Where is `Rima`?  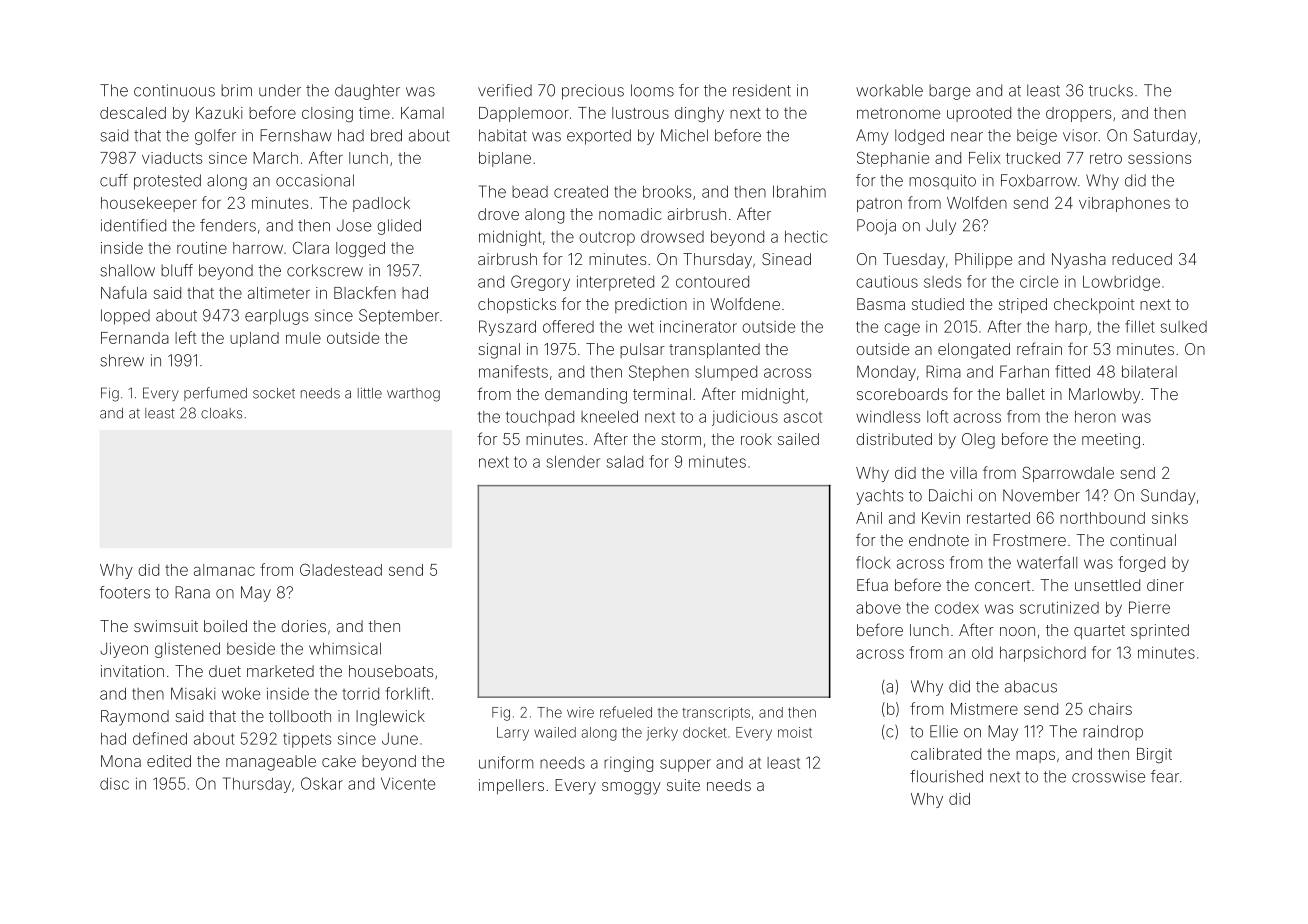
Rima is located at coordinates (943, 371).
